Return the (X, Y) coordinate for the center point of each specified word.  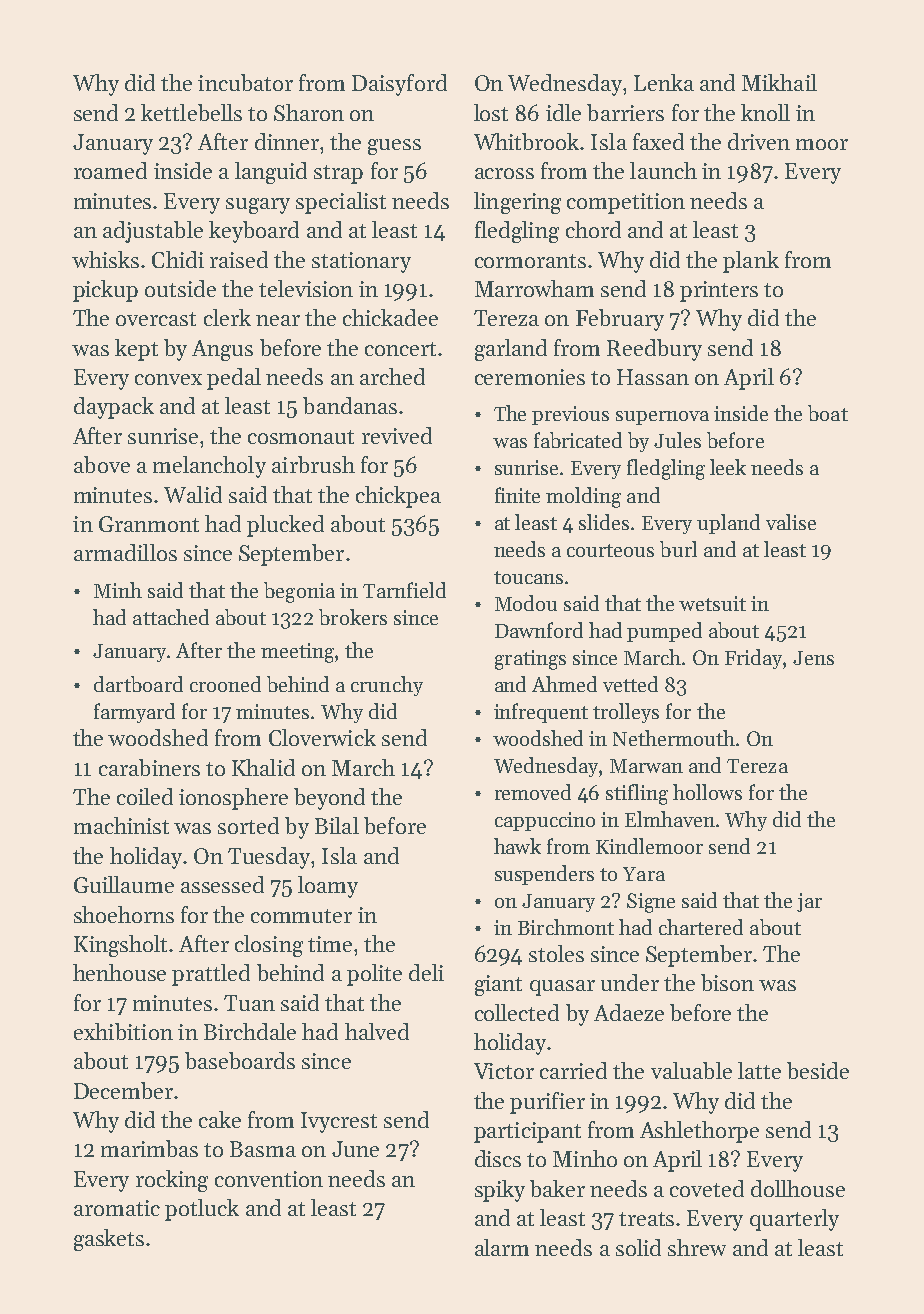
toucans (528, 577)
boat (828, 413)
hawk (517, 846)
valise (791, 522)
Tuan (249, 1003)
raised (239, 259)
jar (809, 902)
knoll (765, 112)
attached (171, 617)
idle (563, 112)
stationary (361, 262)
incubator (245, 82)
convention (269, 1179)
